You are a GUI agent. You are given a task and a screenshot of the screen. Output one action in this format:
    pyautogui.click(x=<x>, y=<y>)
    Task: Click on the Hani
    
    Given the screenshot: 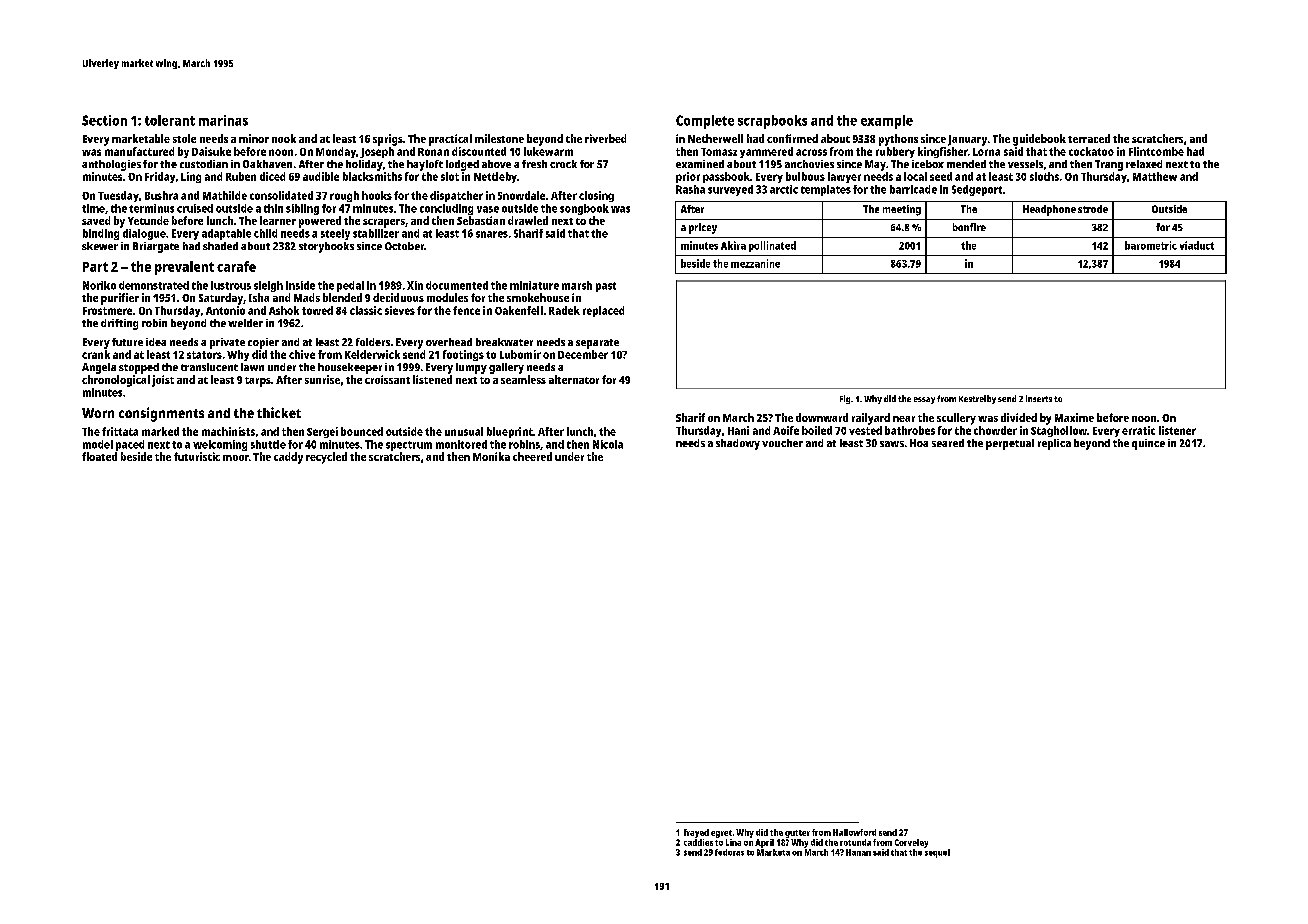 What is the action you would take?
    pyautogui.click(x=738, y=430)
